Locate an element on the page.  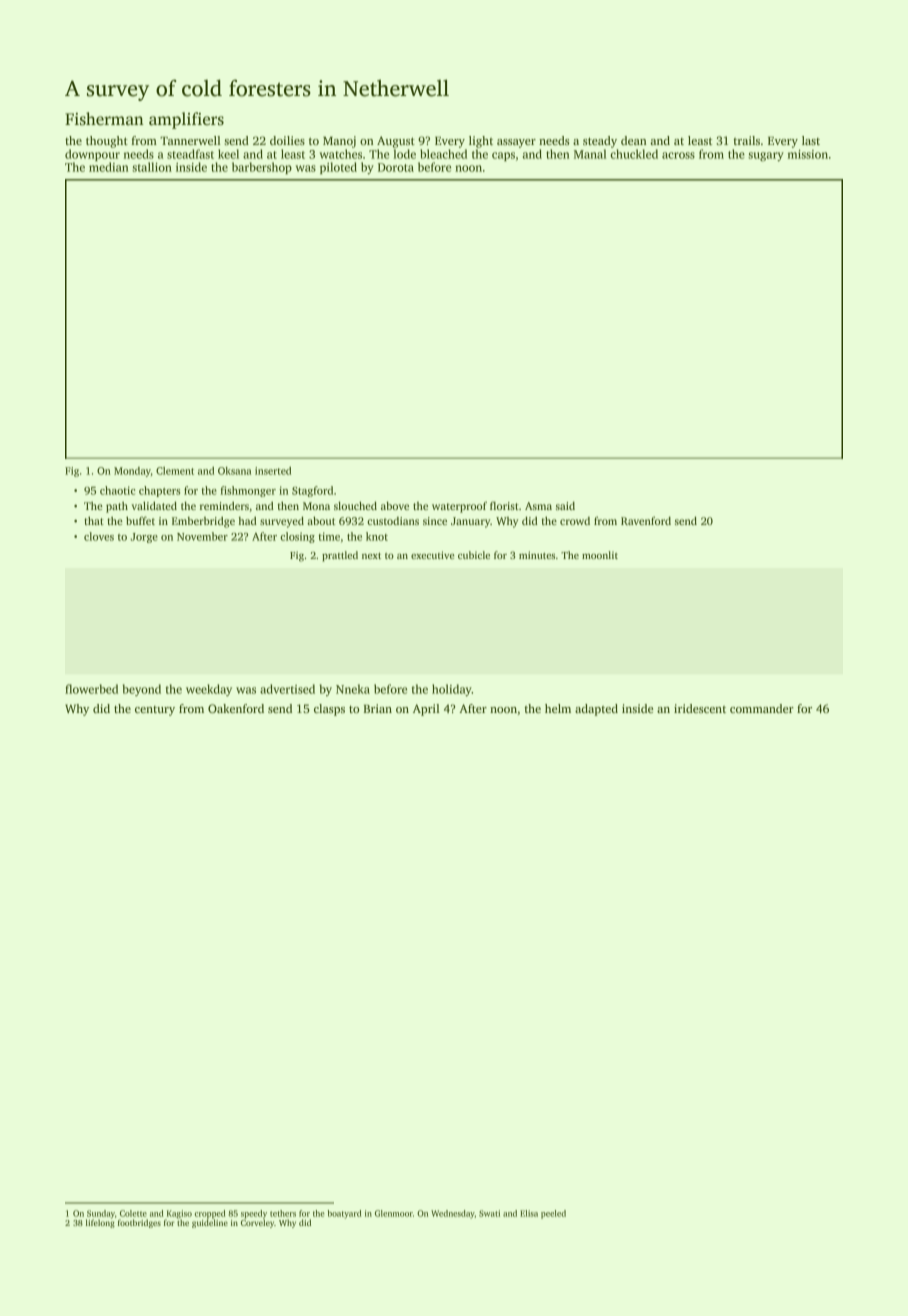
sugary is located at coordinates (766, 157).
